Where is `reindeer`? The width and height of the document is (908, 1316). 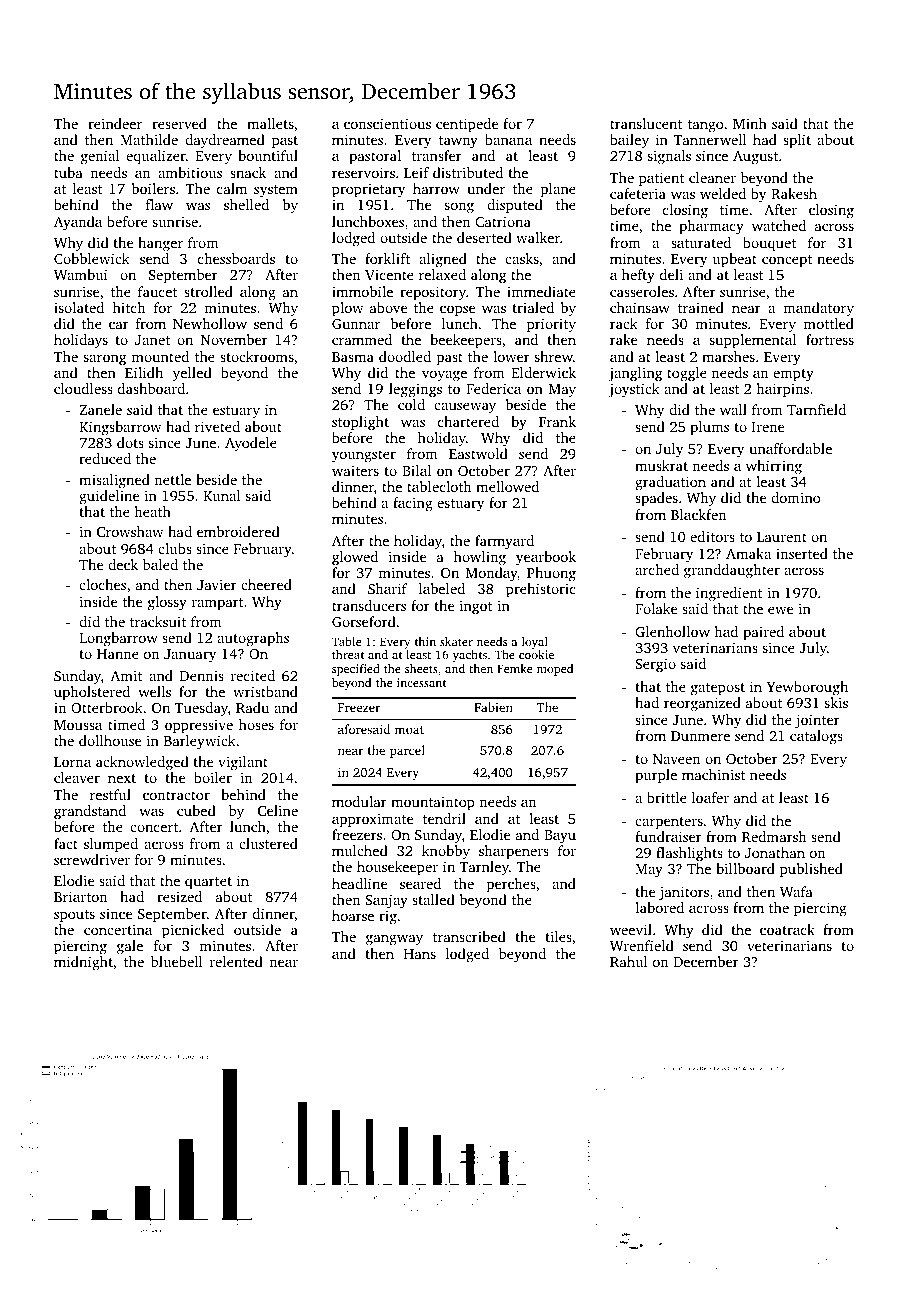 reindeer is located at coordinates (115, 123).
